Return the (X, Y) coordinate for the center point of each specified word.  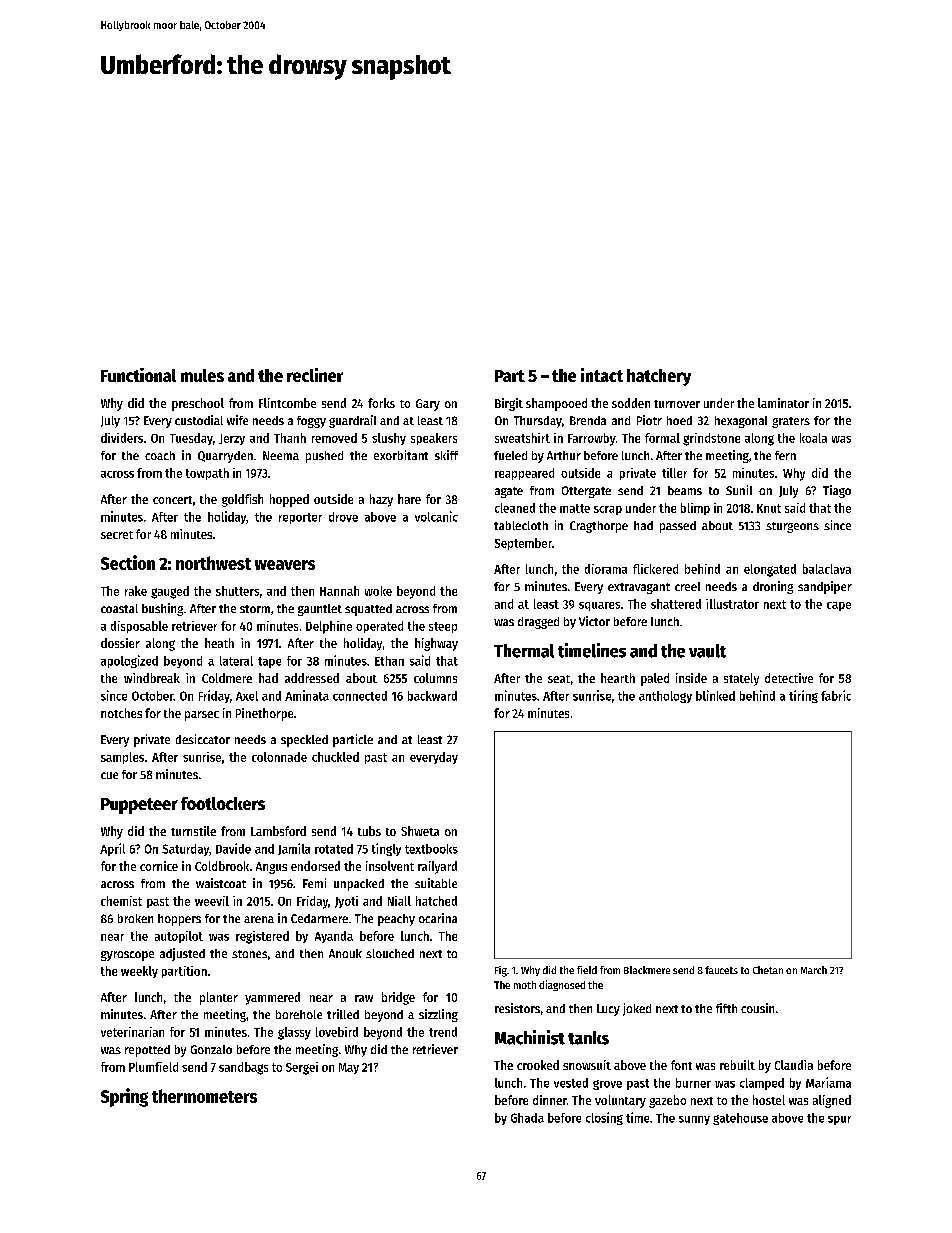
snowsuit (587, 1065)
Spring (124, 1097)
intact (602, 375)
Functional (138, 375)
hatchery (659, 377)
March (814, 970)
